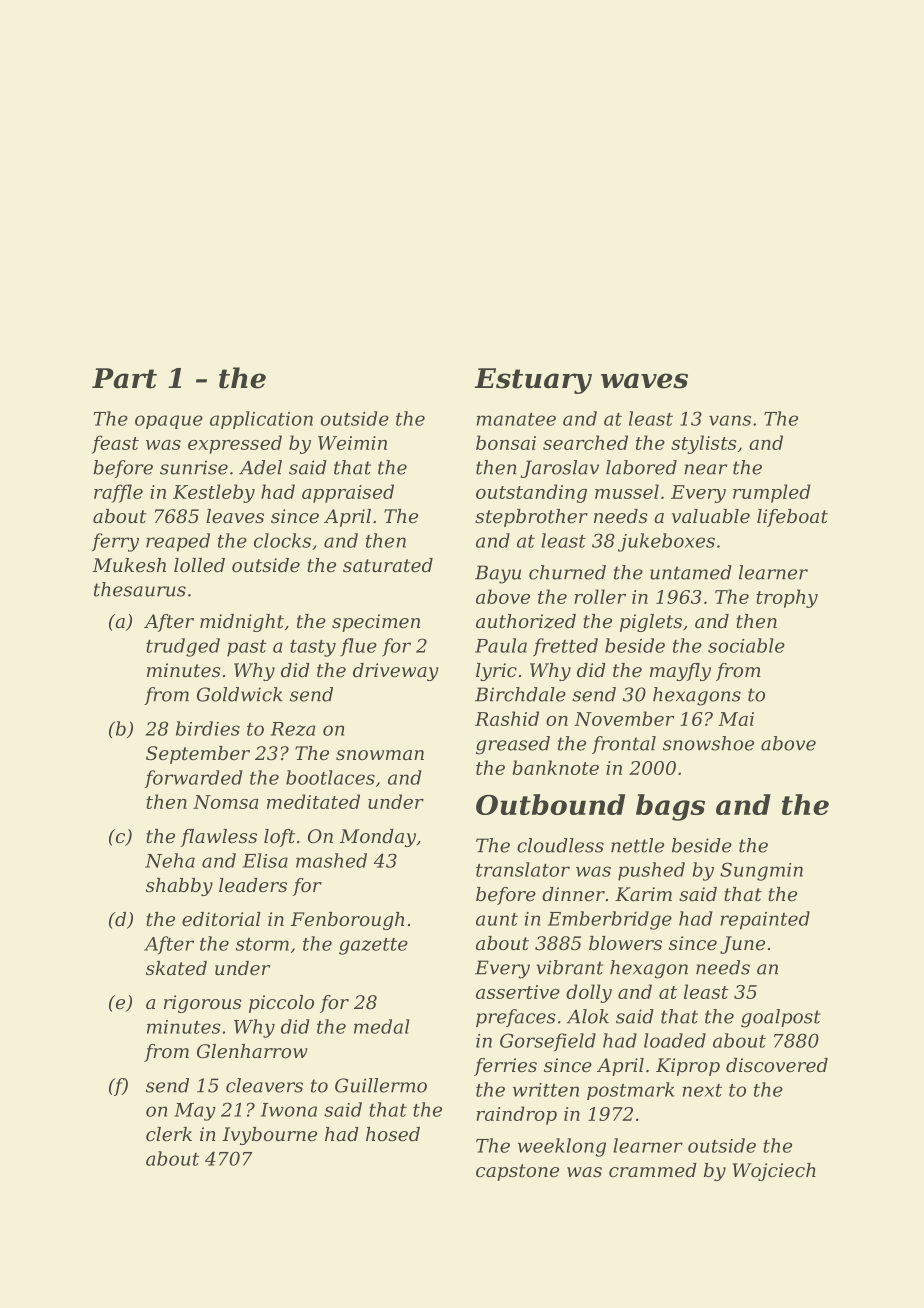 This screenshot has height=1308, width=924. Describe the element at coordinates (708, 743) in the screenshot. I see `snowshoe` at that location.
